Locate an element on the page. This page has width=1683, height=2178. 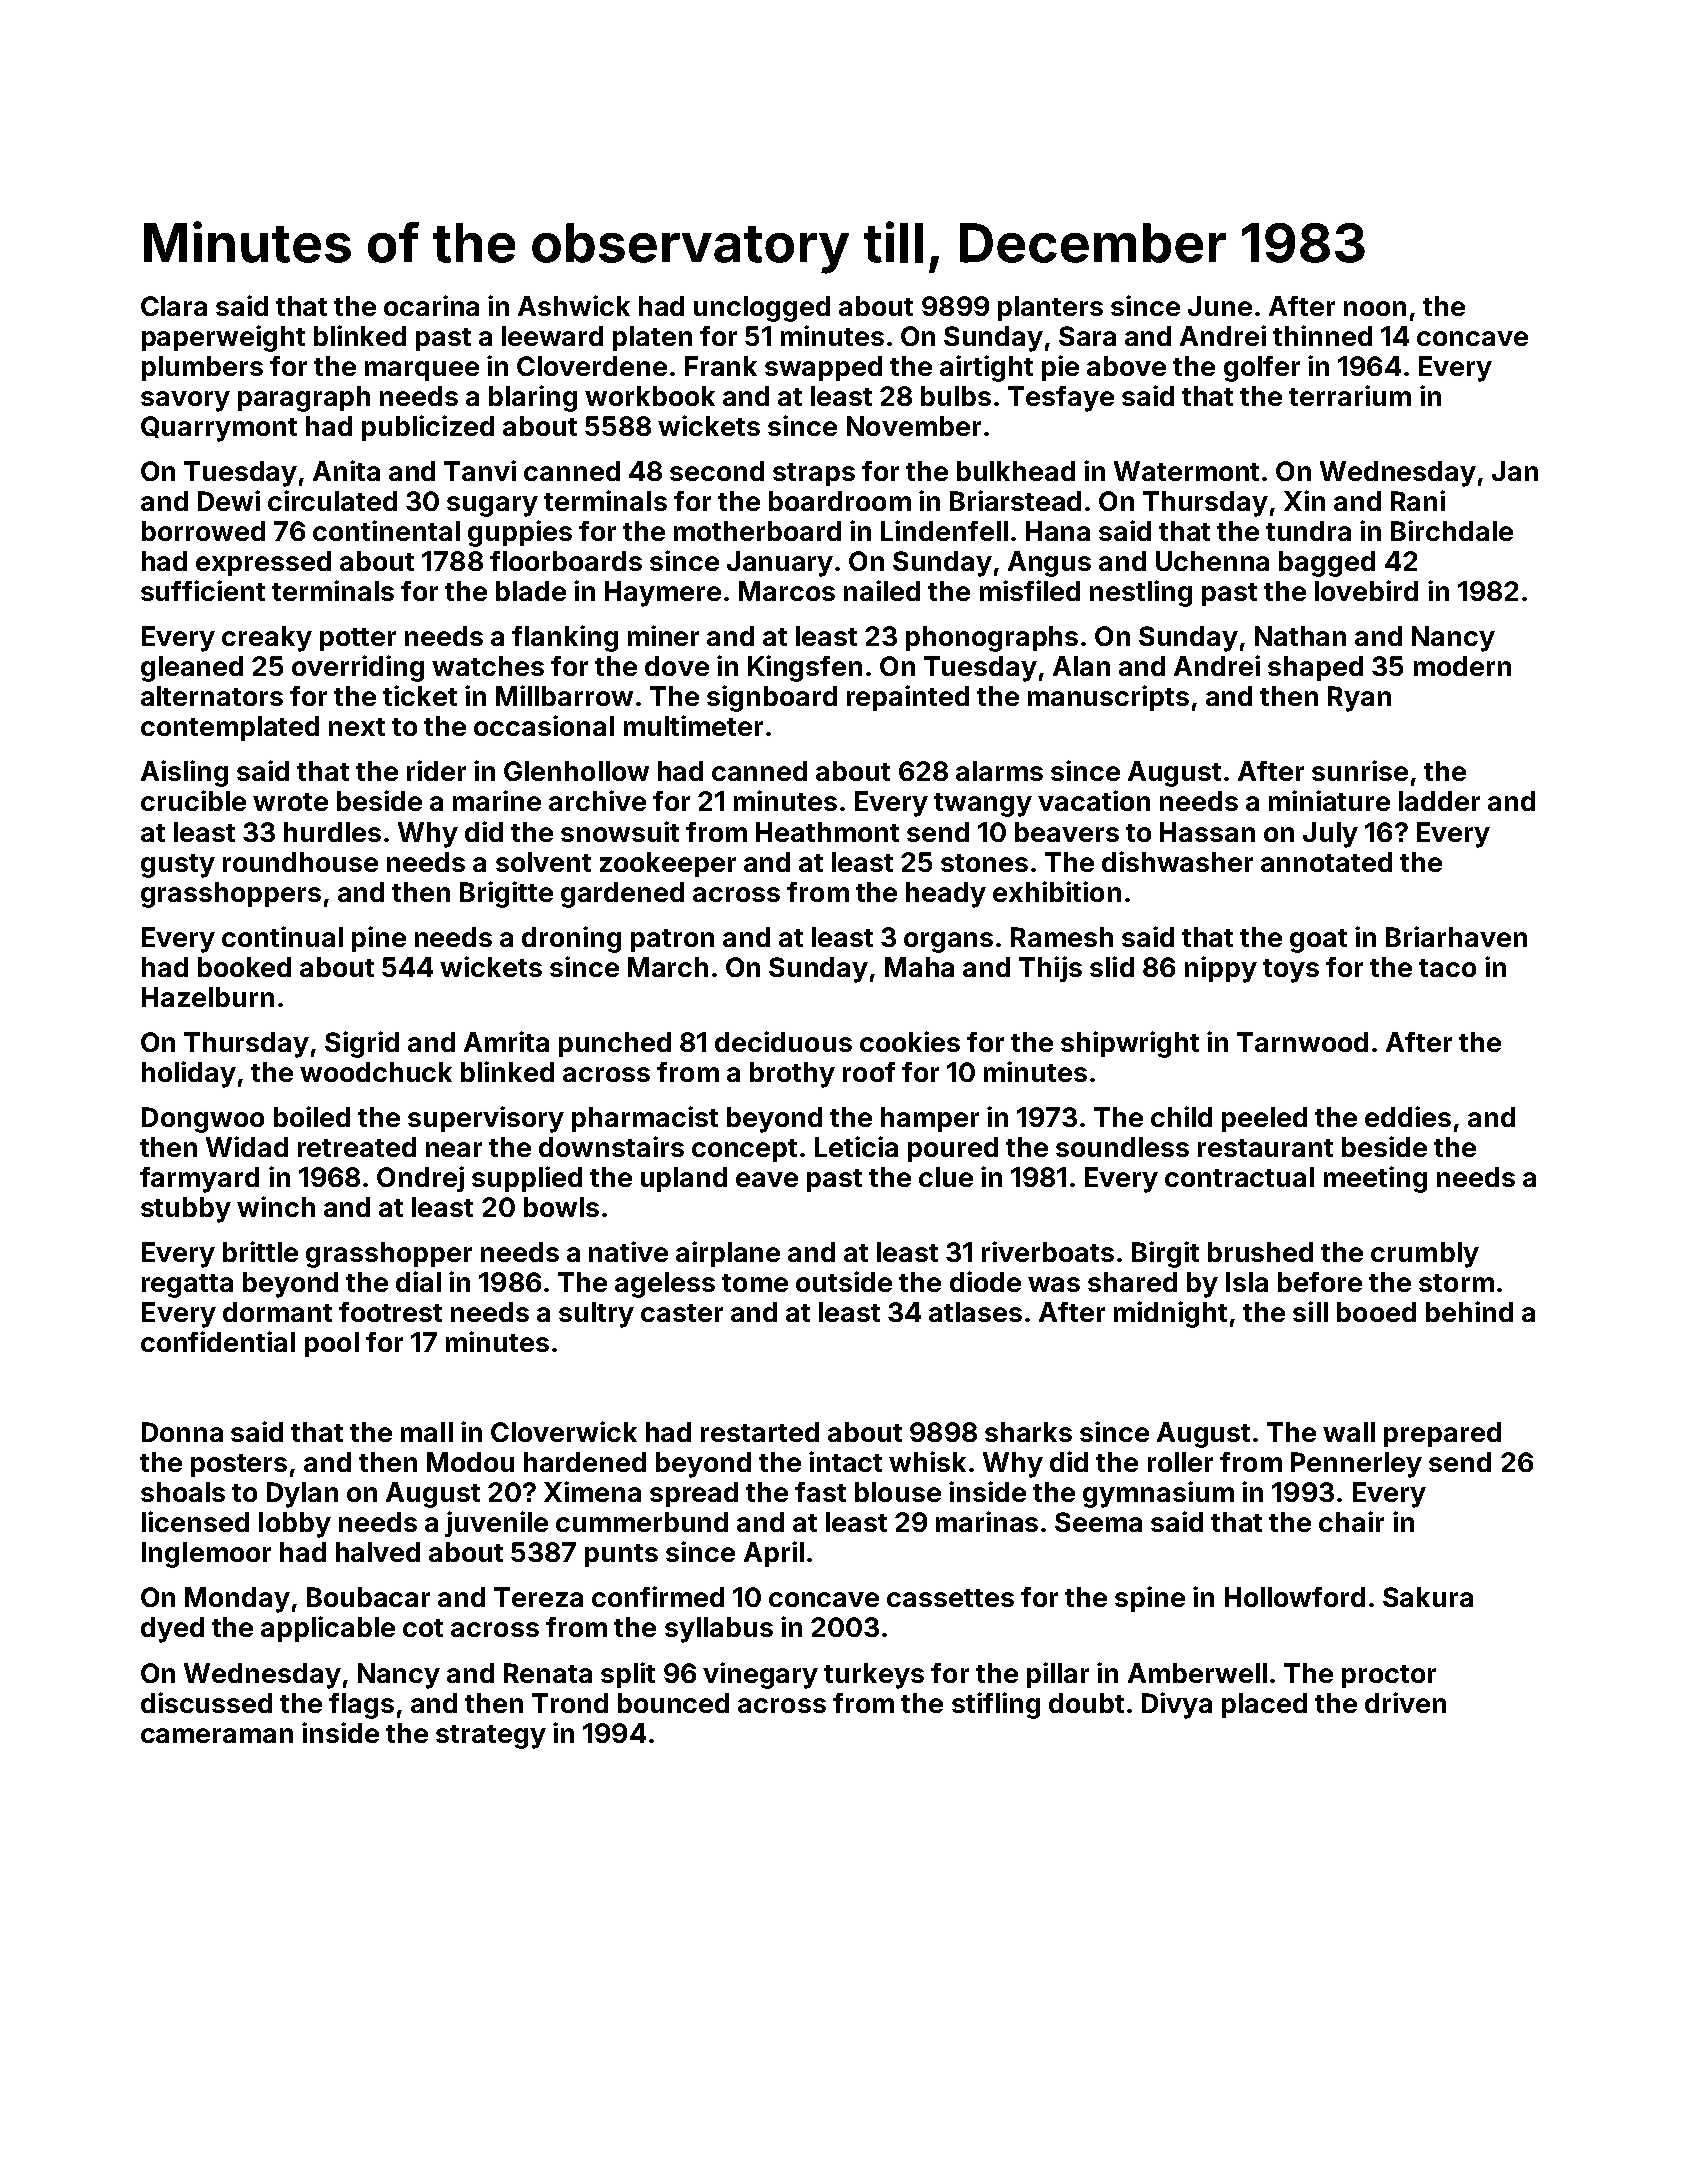
shipwright is located at coordinates (1130, 1044).
